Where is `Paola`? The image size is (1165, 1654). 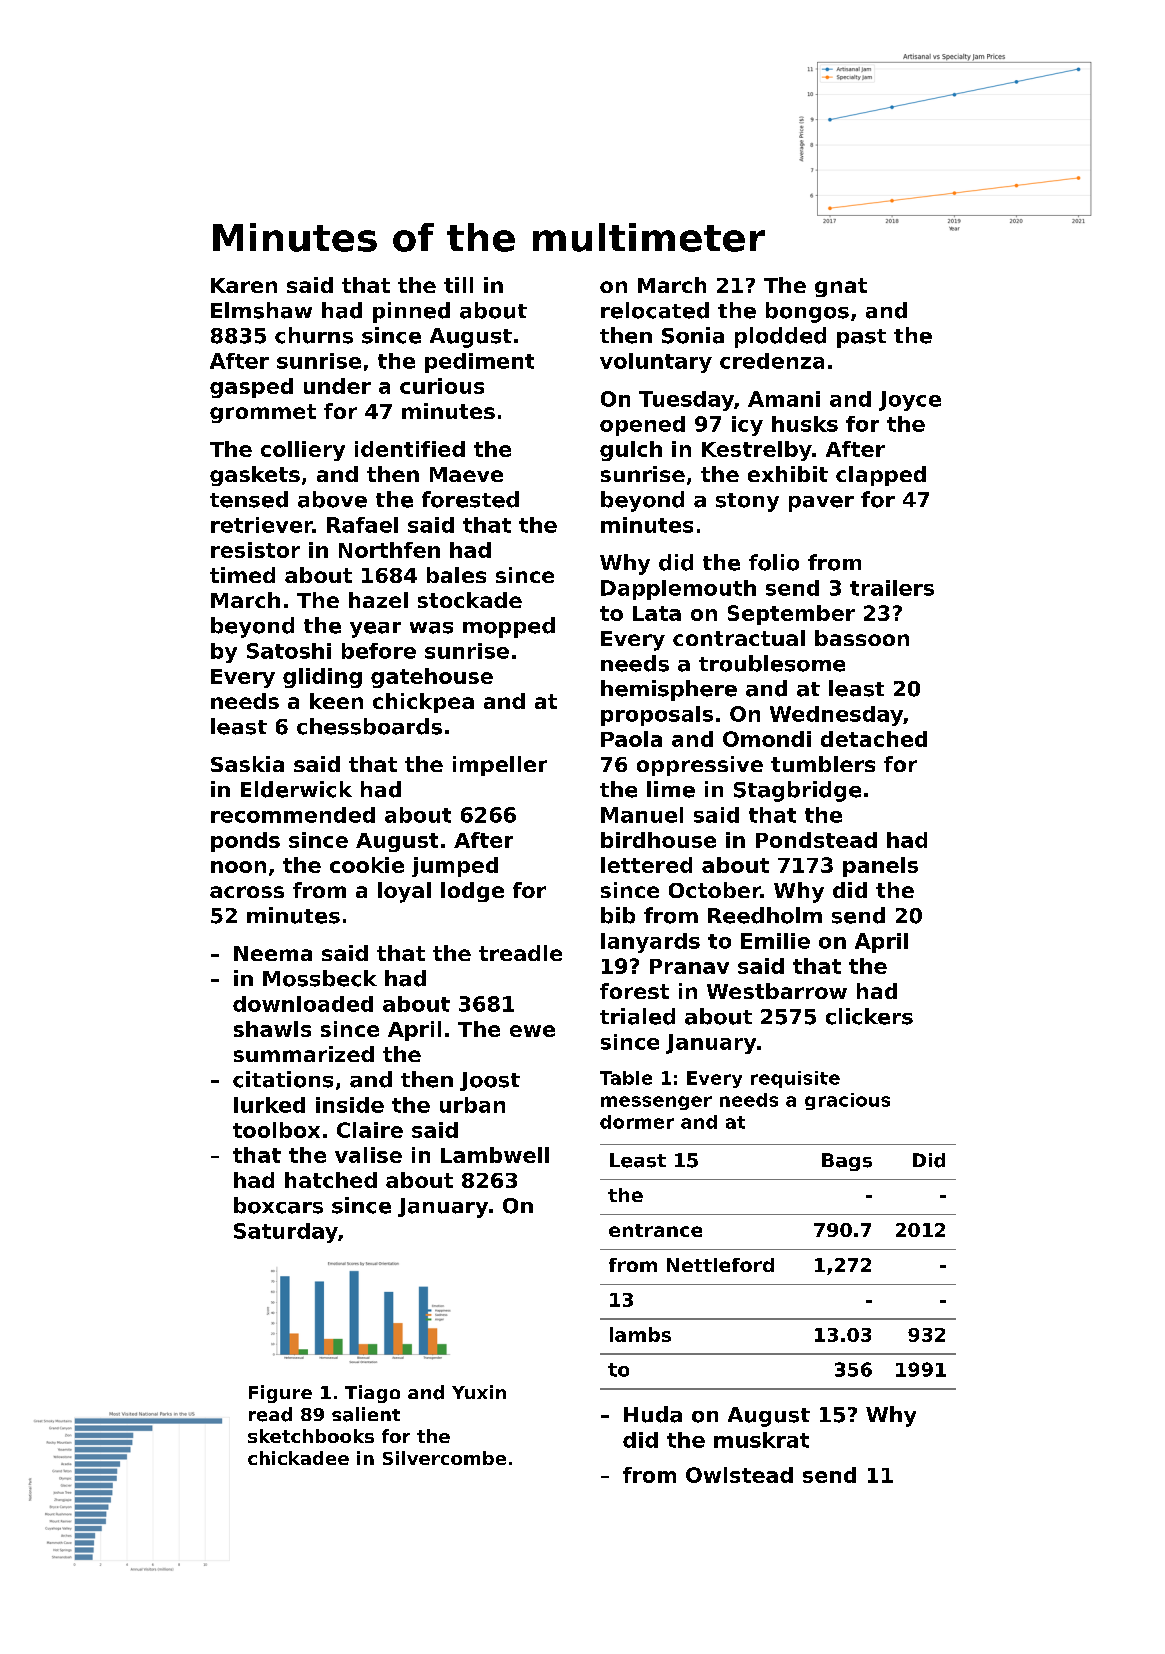 Paola is located at coordinates (631, 739).
